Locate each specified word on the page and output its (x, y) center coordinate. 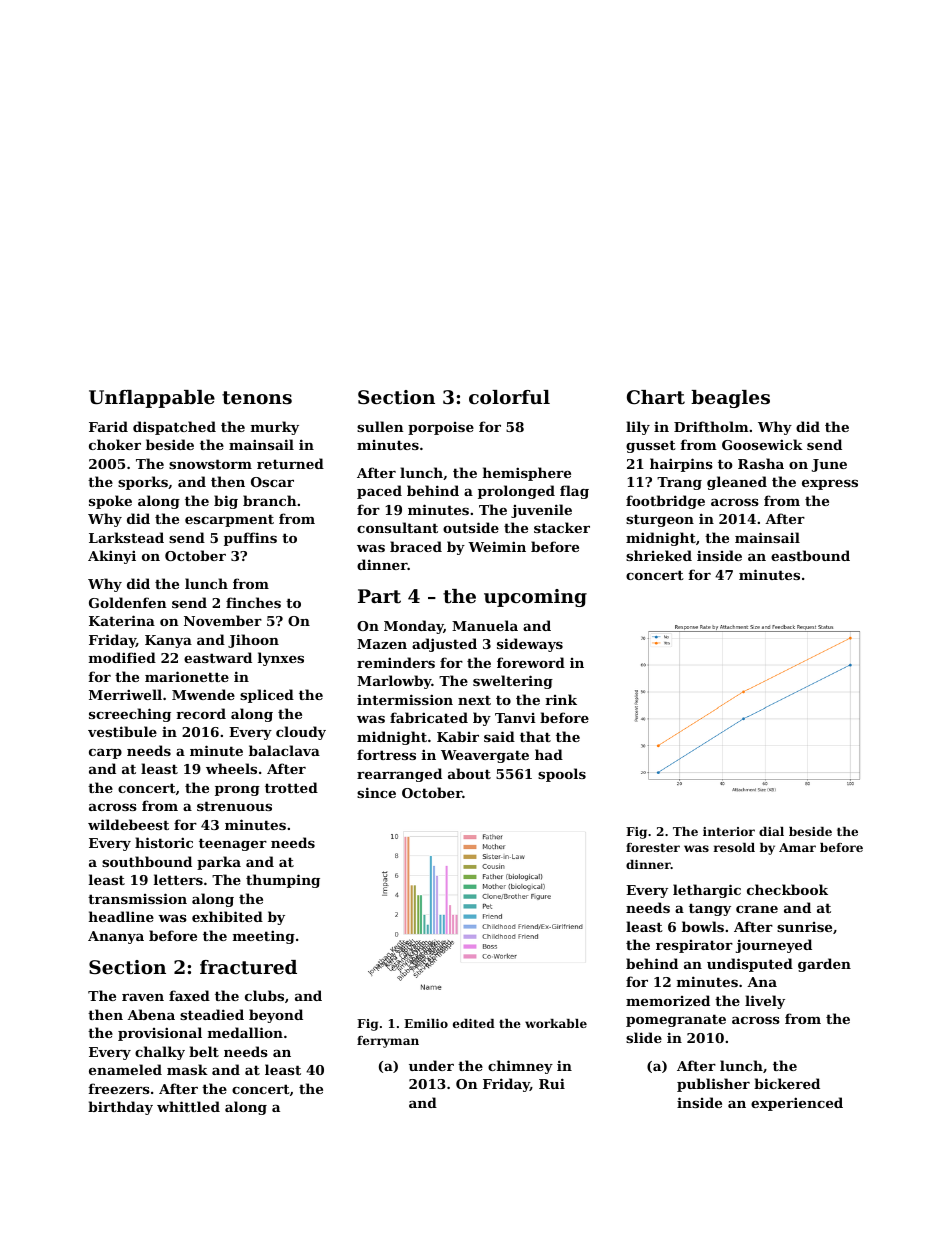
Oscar (272, 482)
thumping (283, 881)
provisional (160, 1034)
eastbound (810, 555)
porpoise (441, 428)
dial (771, 831)
